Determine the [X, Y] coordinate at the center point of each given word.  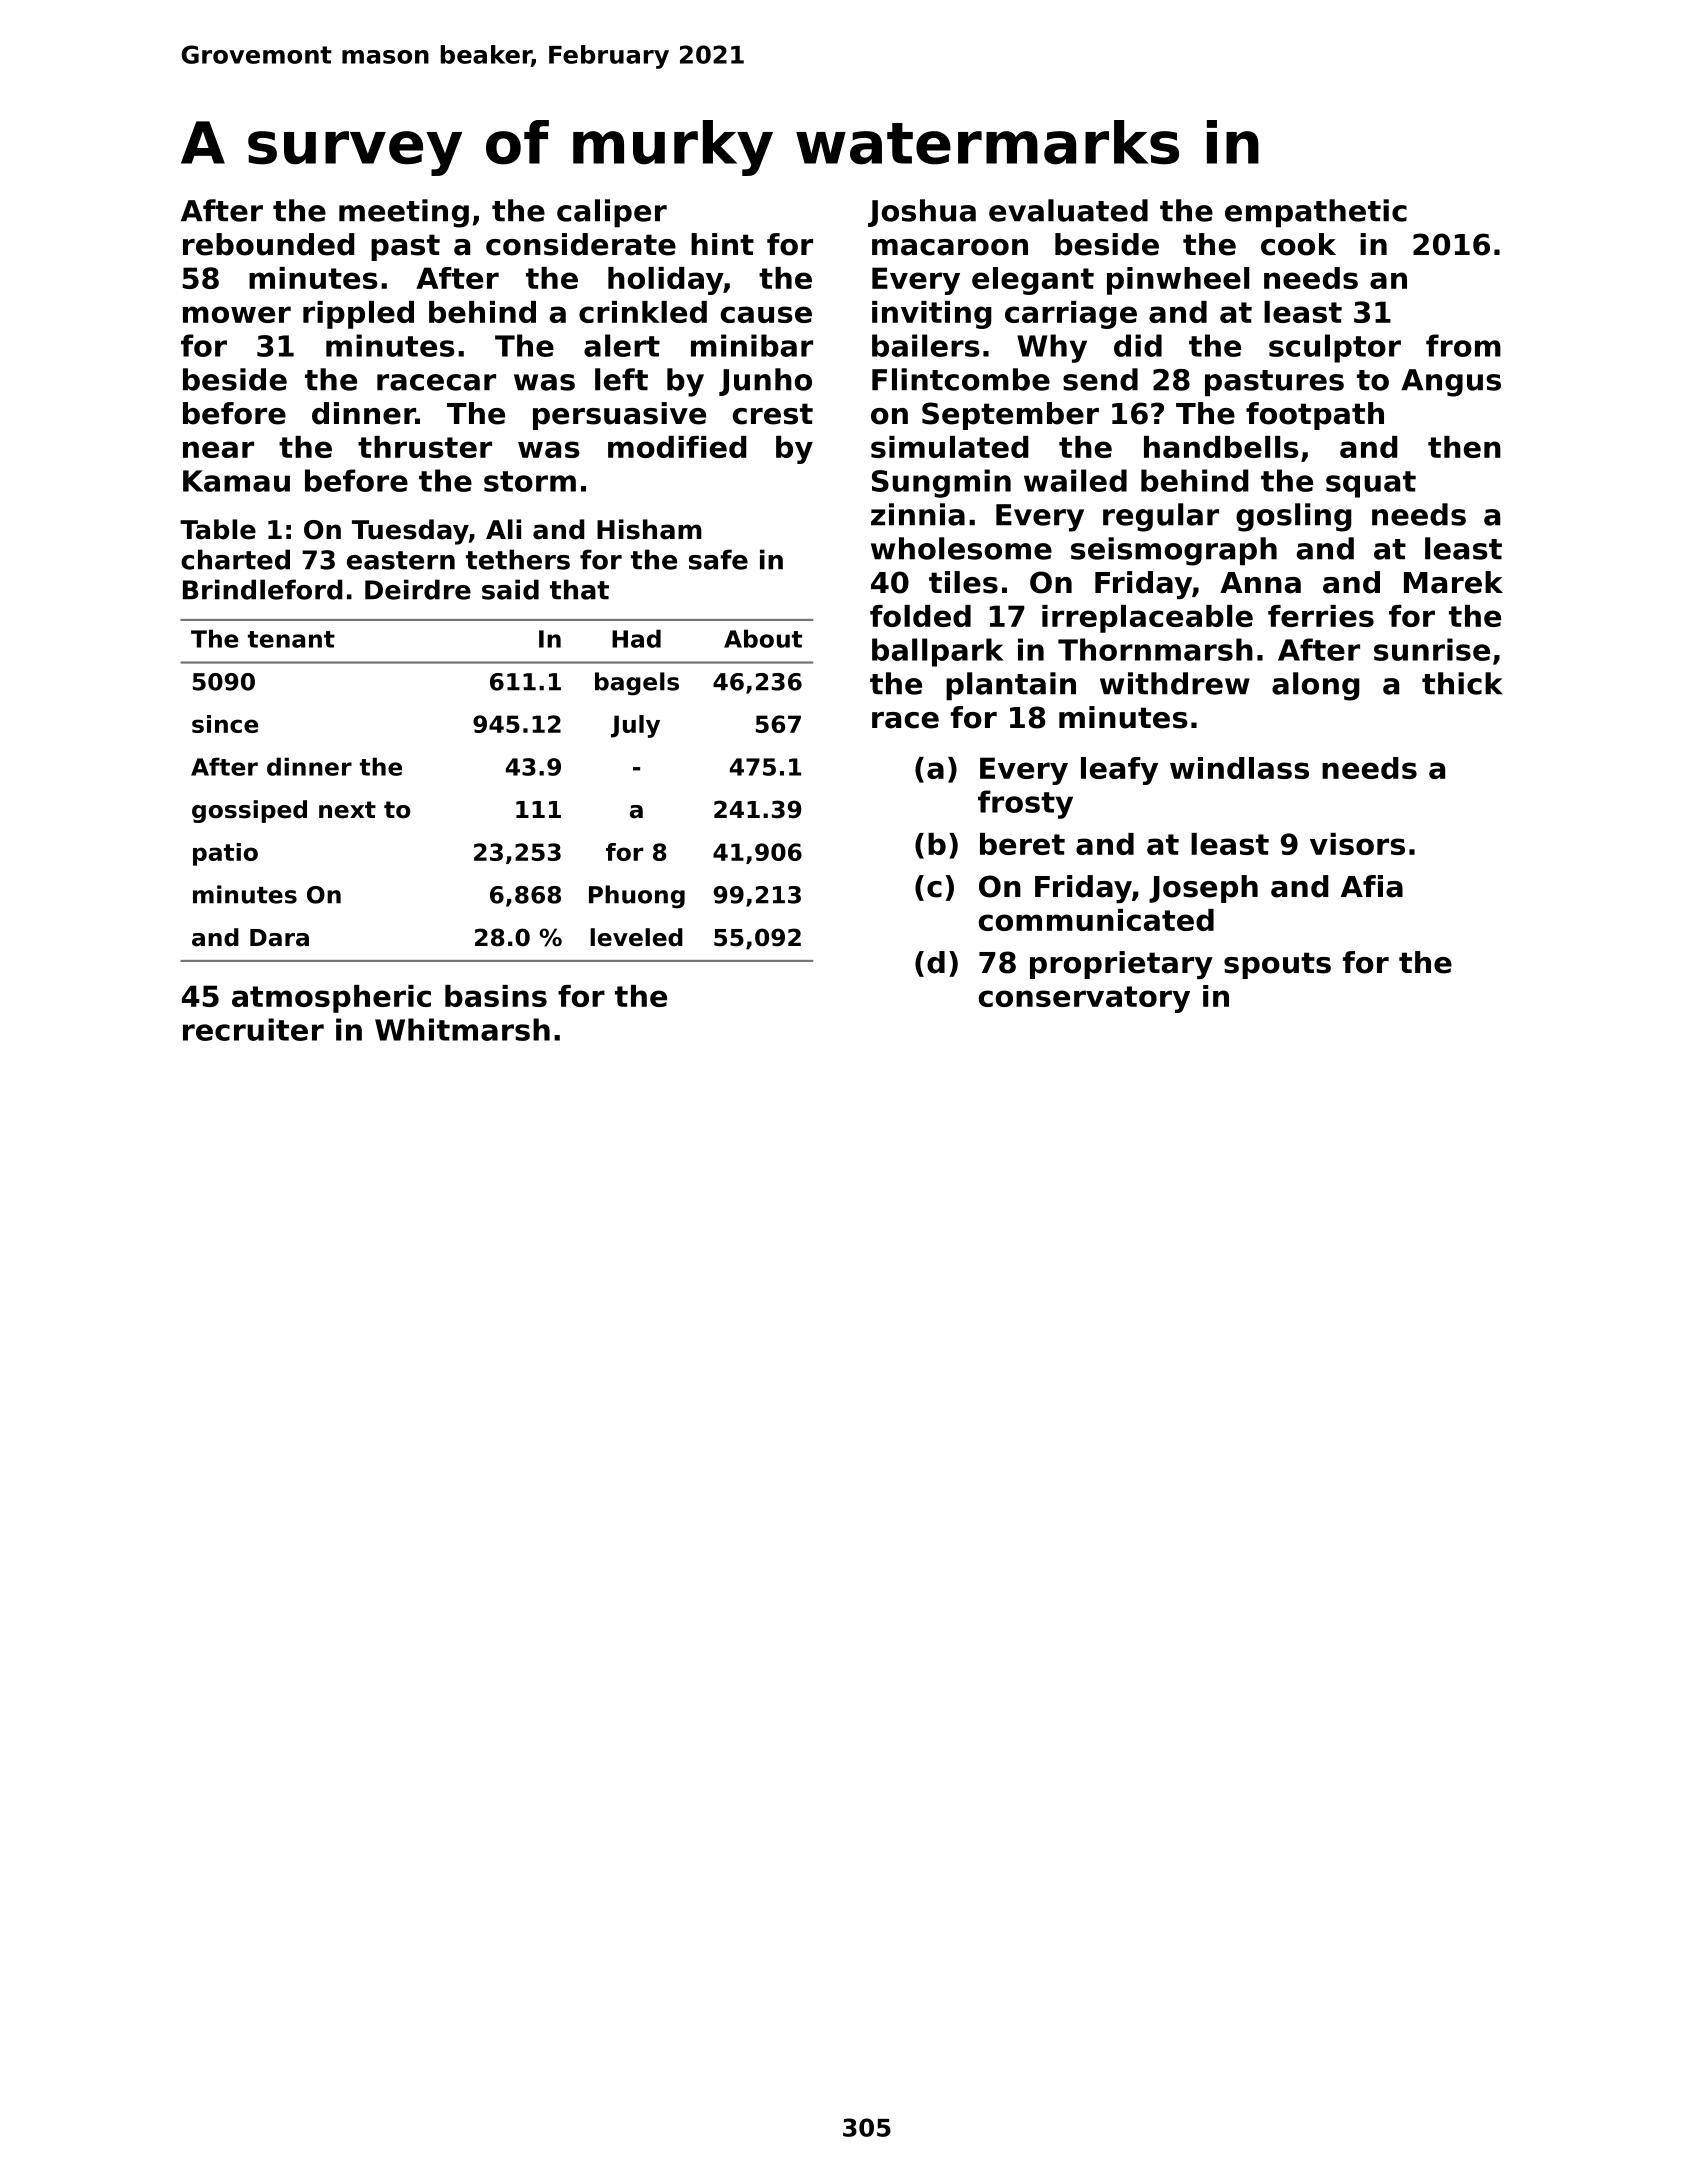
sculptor [1335, 348]
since [225, 724]
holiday [665, 281]
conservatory [1084, 999]
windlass [1239, 768]
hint [722, 244]
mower [237, 314]
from [1463, 345]
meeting [404, 213]
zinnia [918, 514]
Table [218, 529]
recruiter [253, 1029]
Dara [279, 938]
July [635, 726]
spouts [1277, 965]
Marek [1453, 582]
